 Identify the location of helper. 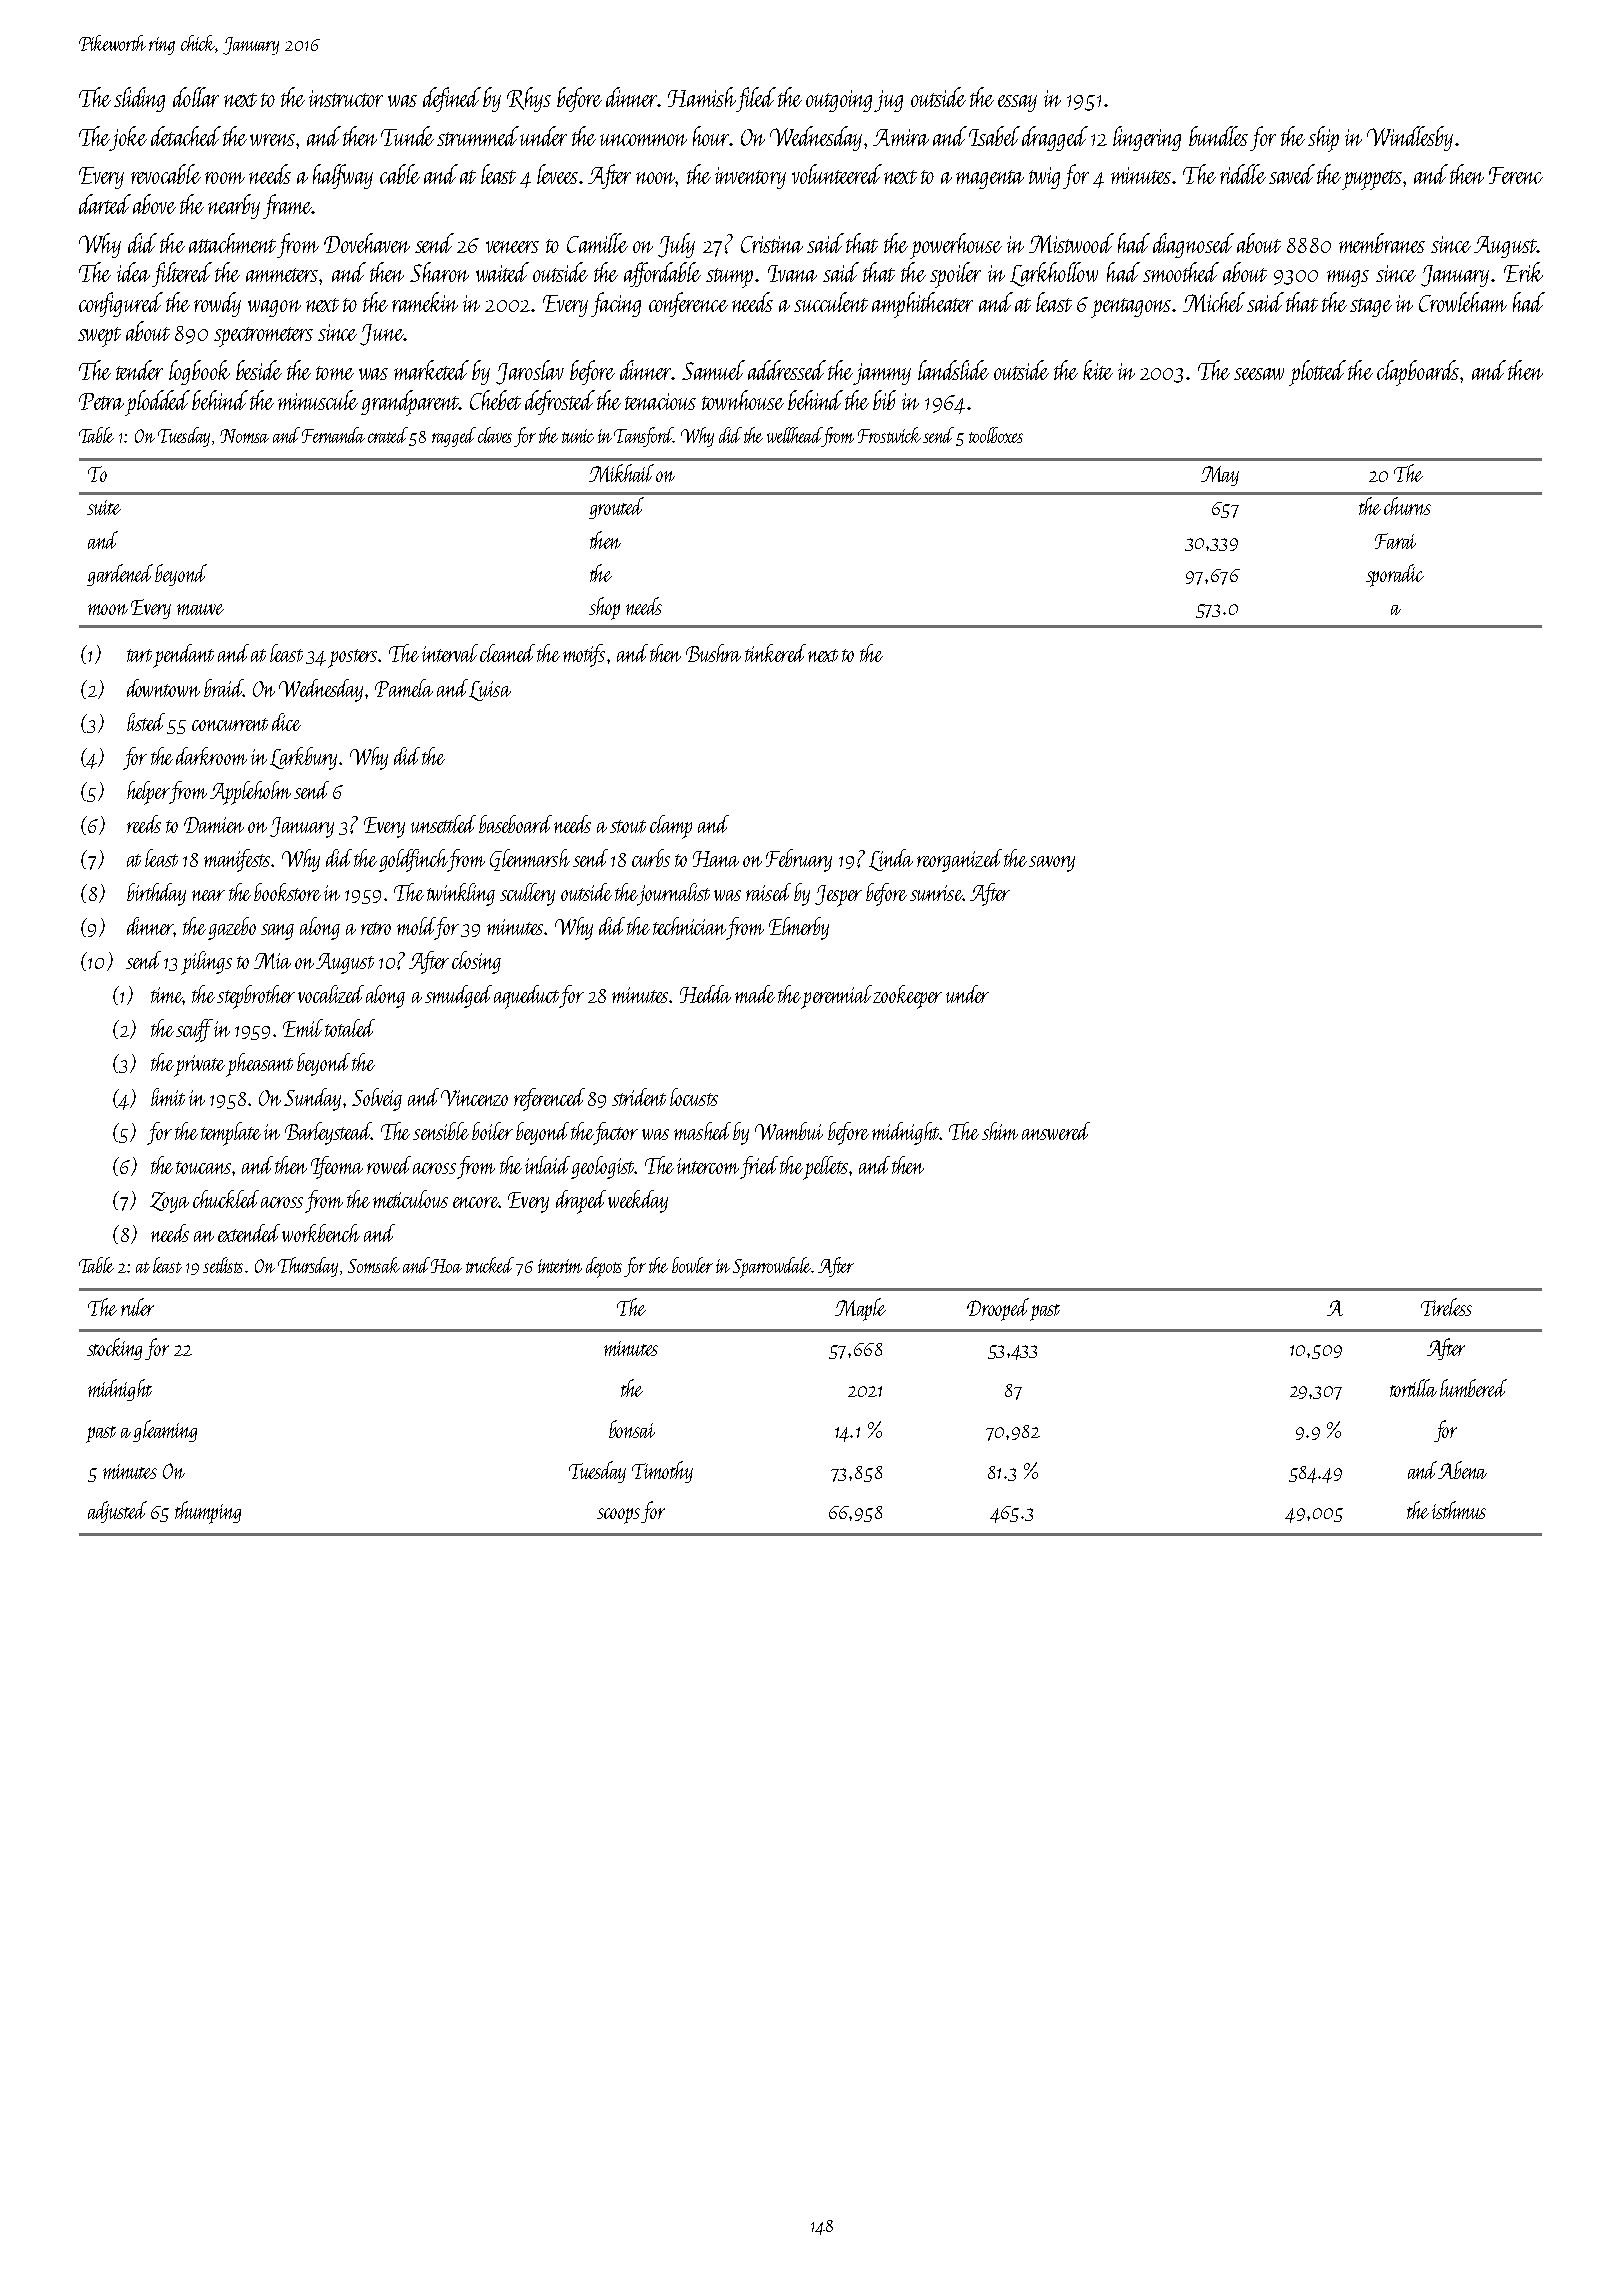
(148, 793).
